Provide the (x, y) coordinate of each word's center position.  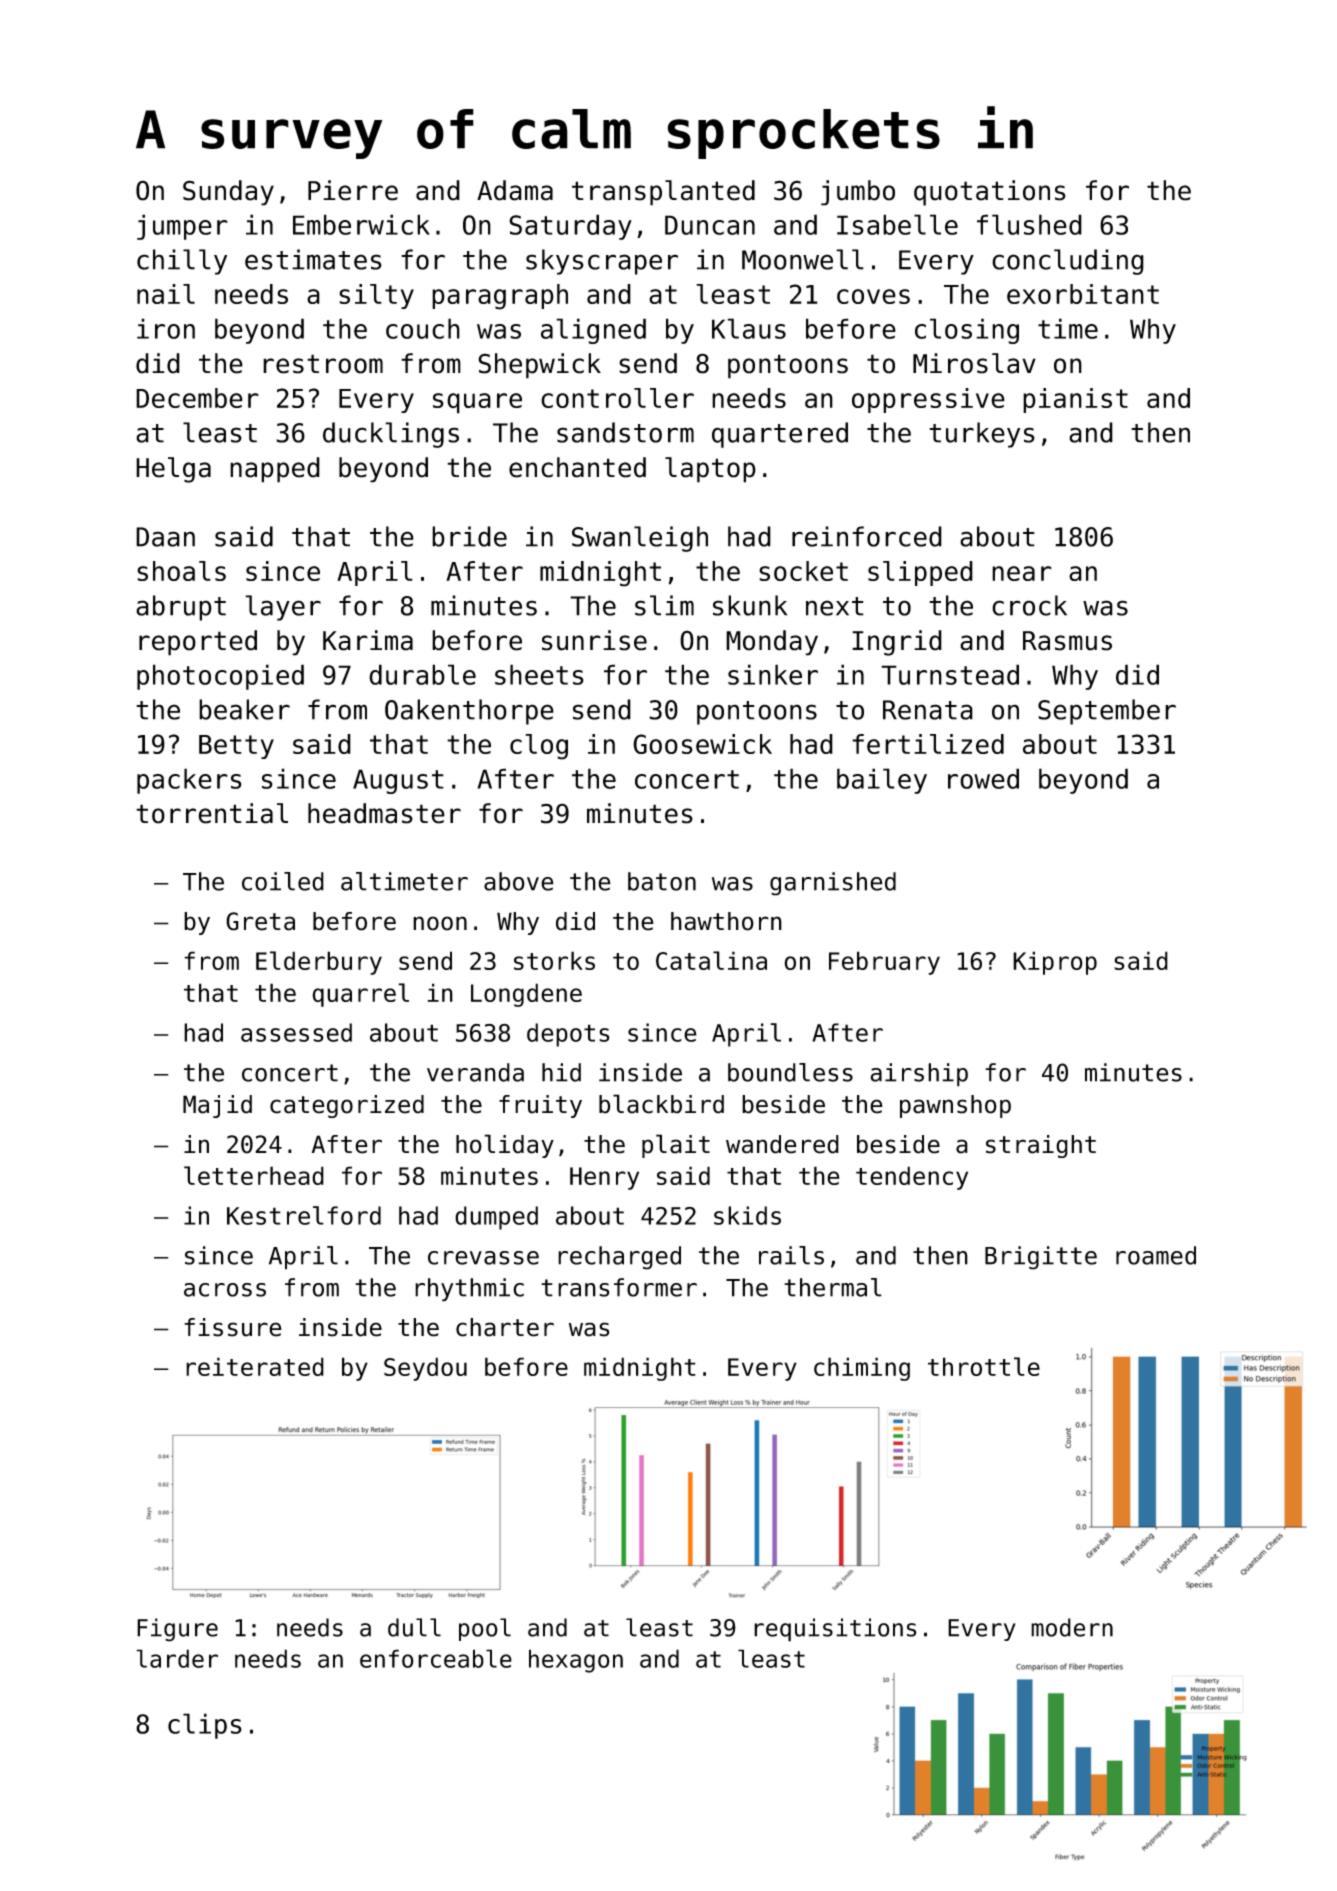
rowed (983, 778)
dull (414, 1627)
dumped (496, 1218)
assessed (296, 1032)
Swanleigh (640, 539)
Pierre (353, 190)
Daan (165, 537)
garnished (833, 884)
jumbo (858, 193)
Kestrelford (304, 1215)
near (1022, 573)
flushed (1029, 224)
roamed (1156, 1255)
